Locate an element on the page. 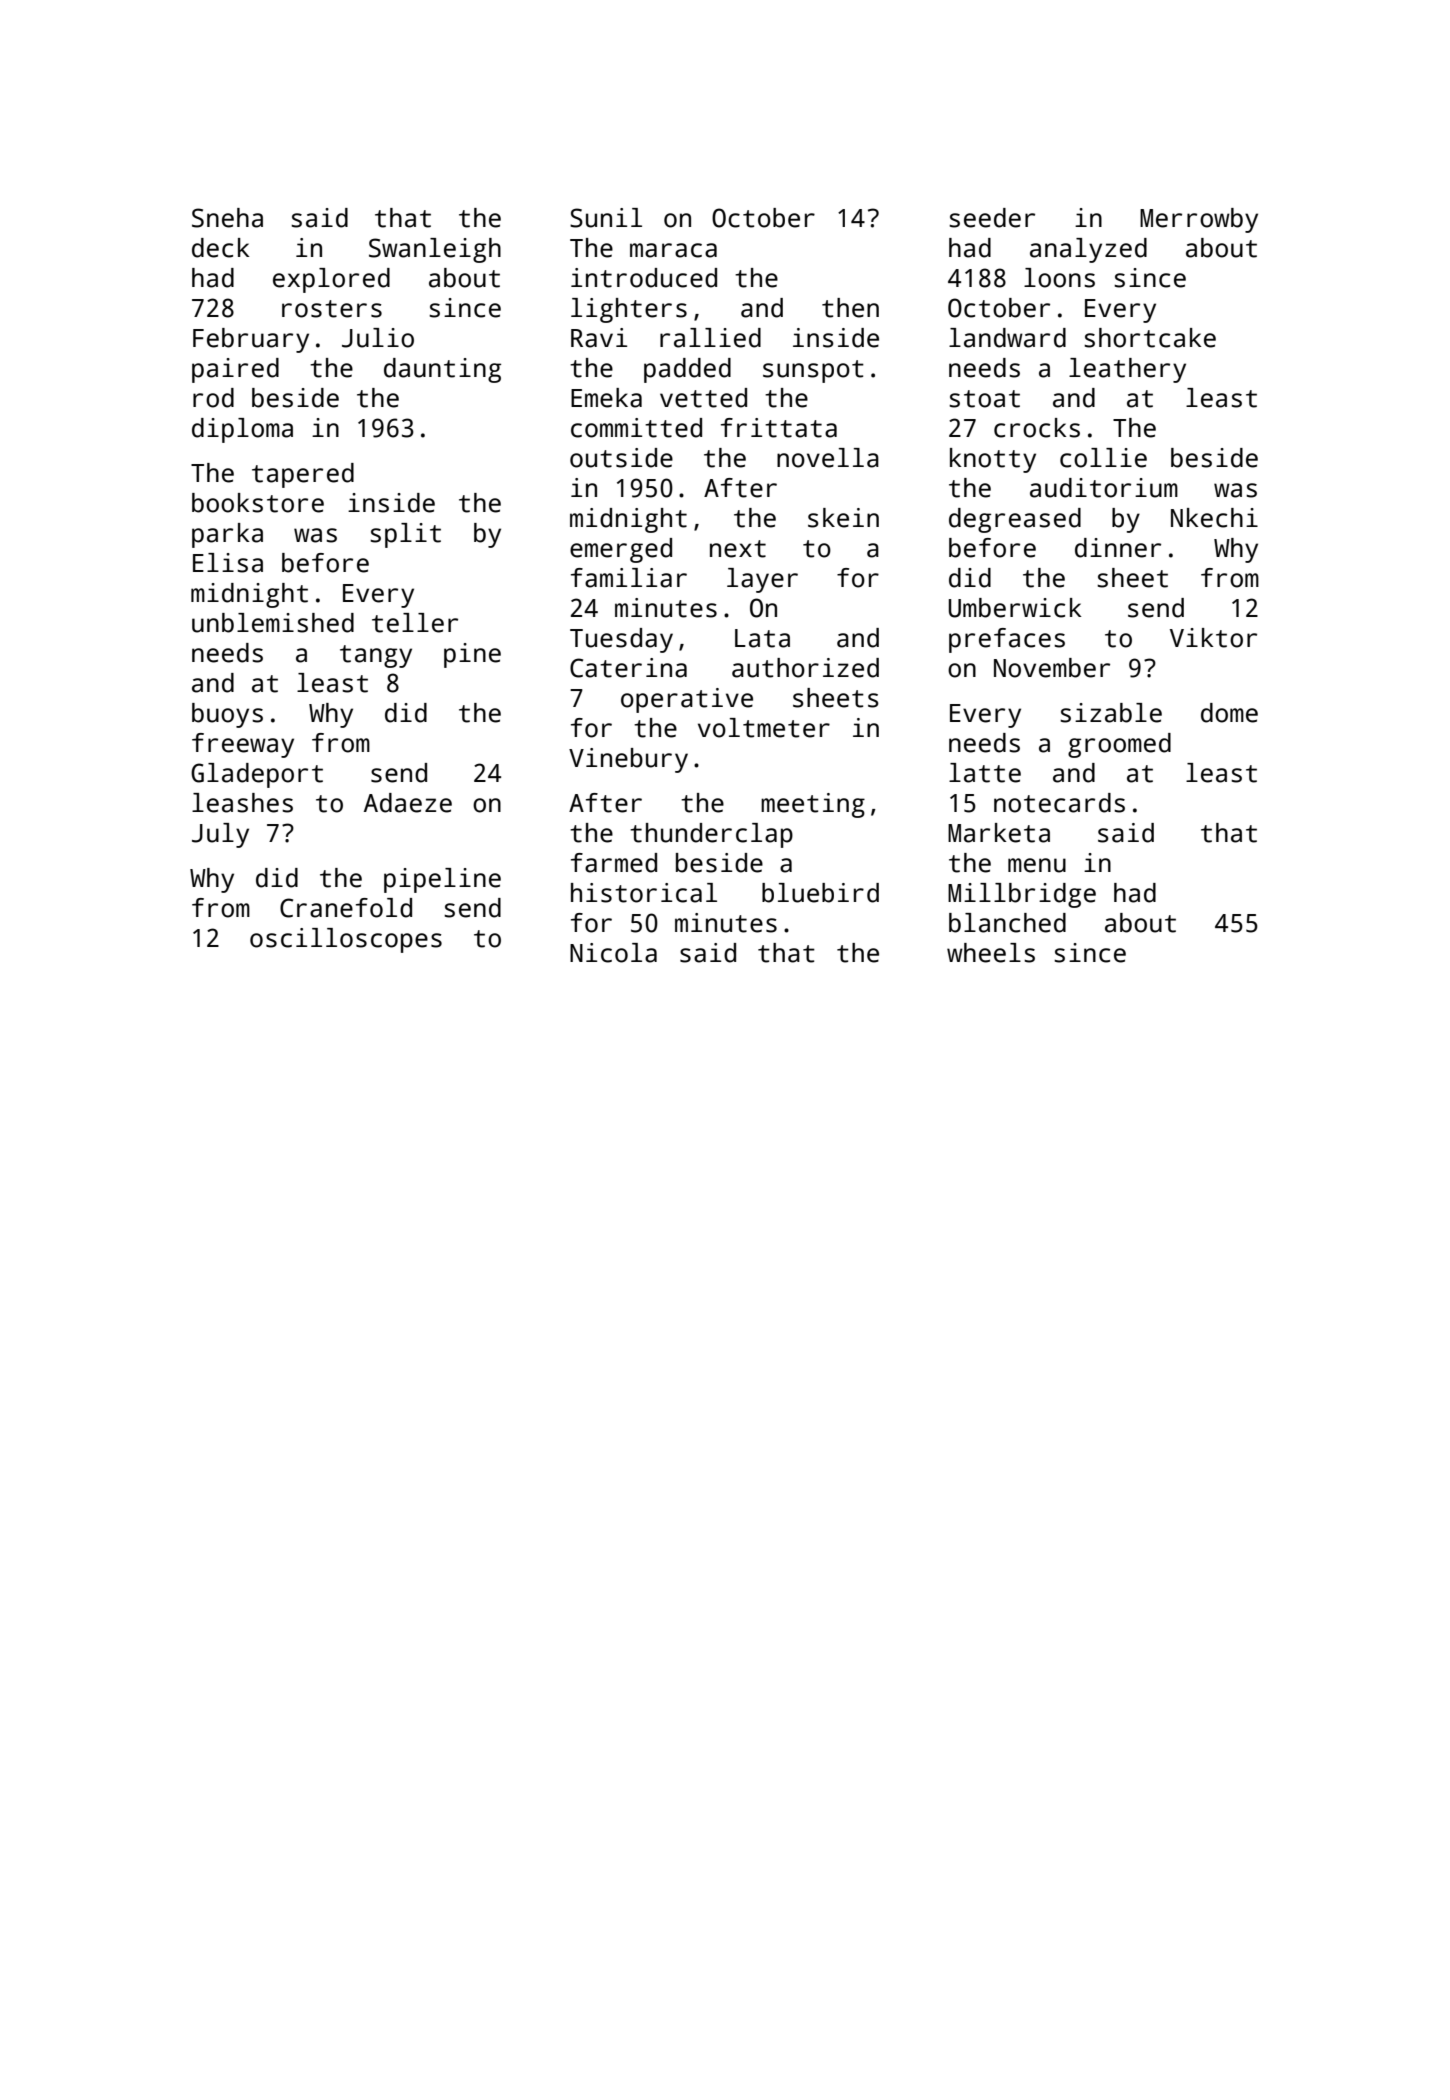  wheels is located at coordinates (991, 953).
